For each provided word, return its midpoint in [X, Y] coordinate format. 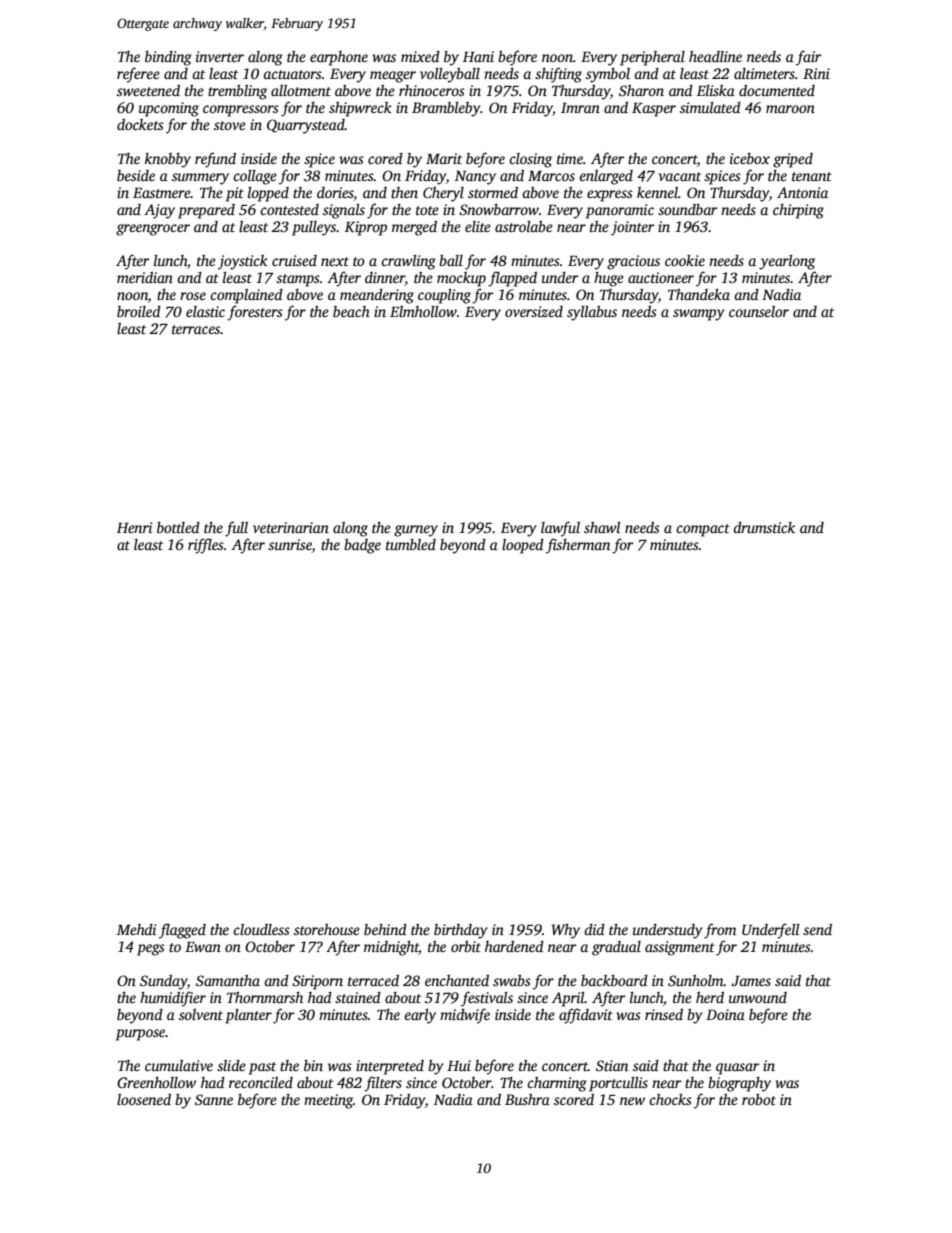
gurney [416, 531]
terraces [196, 329]
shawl [602, 527]
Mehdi [136, 929]
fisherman [578, 546]
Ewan [203, 947]
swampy [699, 315]
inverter [220, 56]
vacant [679, 176]
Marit [444, 158]
